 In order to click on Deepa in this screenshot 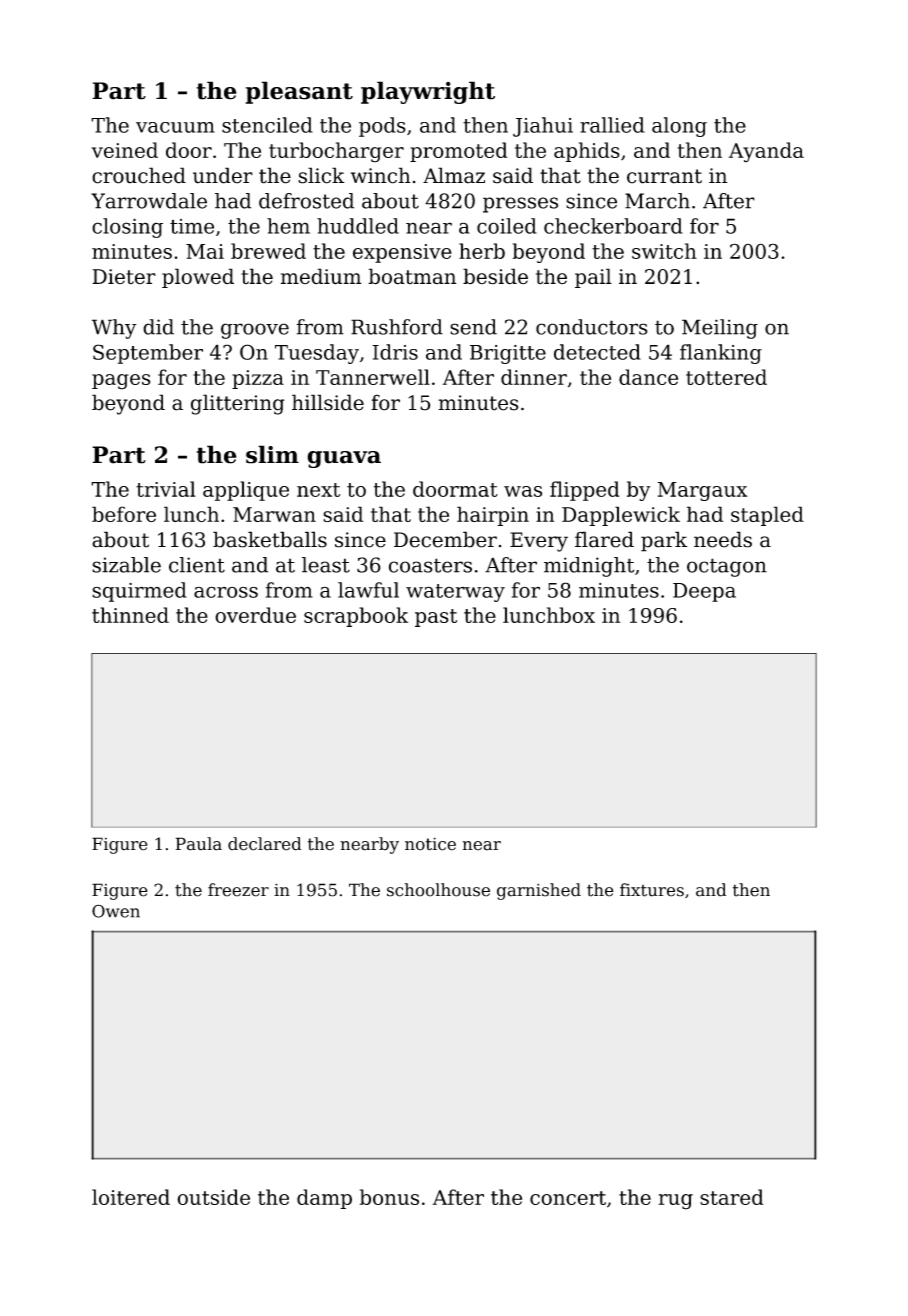, I will do `click(704, 592)`.
